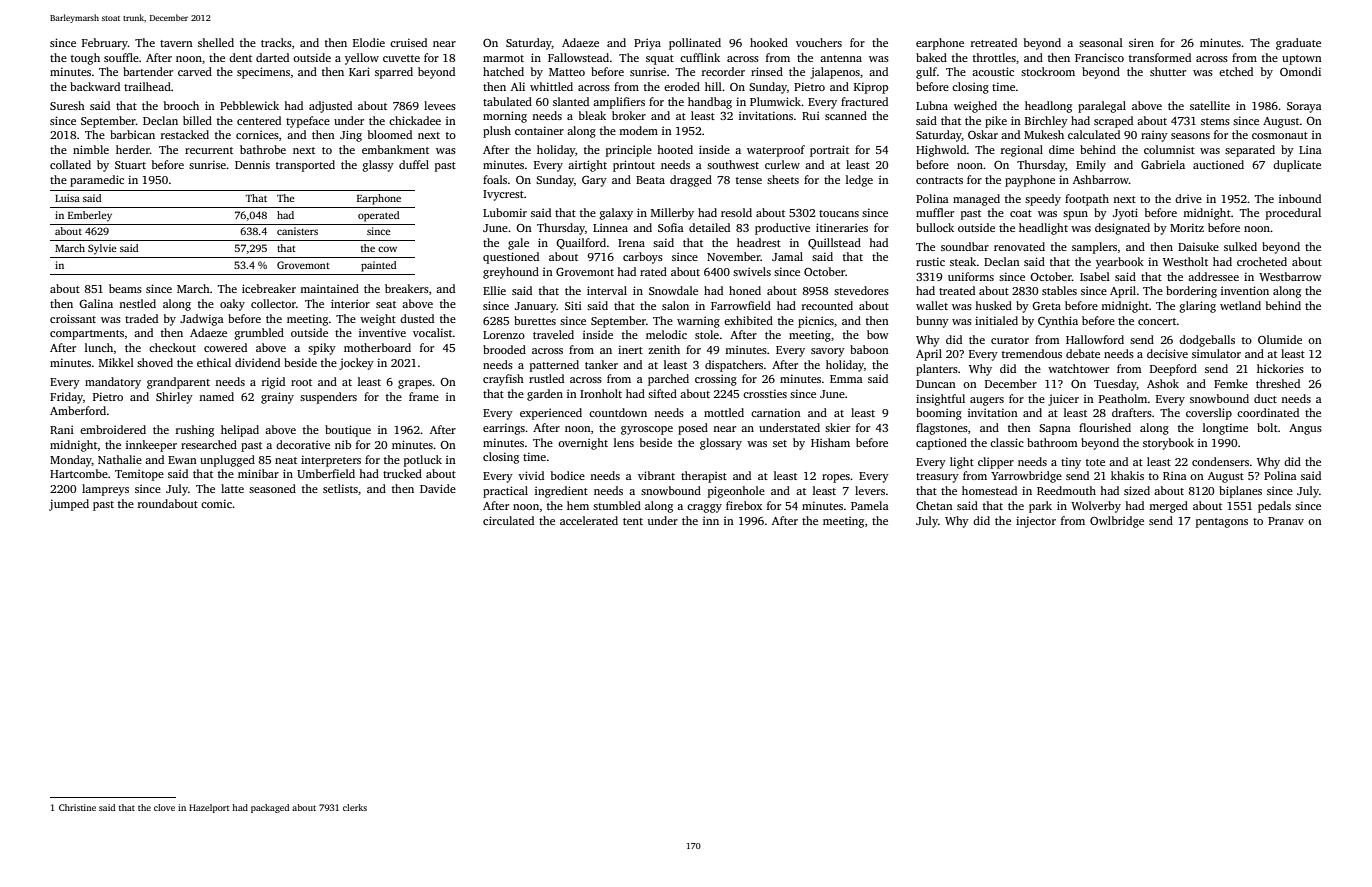  Describe the element at coordinates (1278, 383) in the screenshot. I see `threshed` at that location.
